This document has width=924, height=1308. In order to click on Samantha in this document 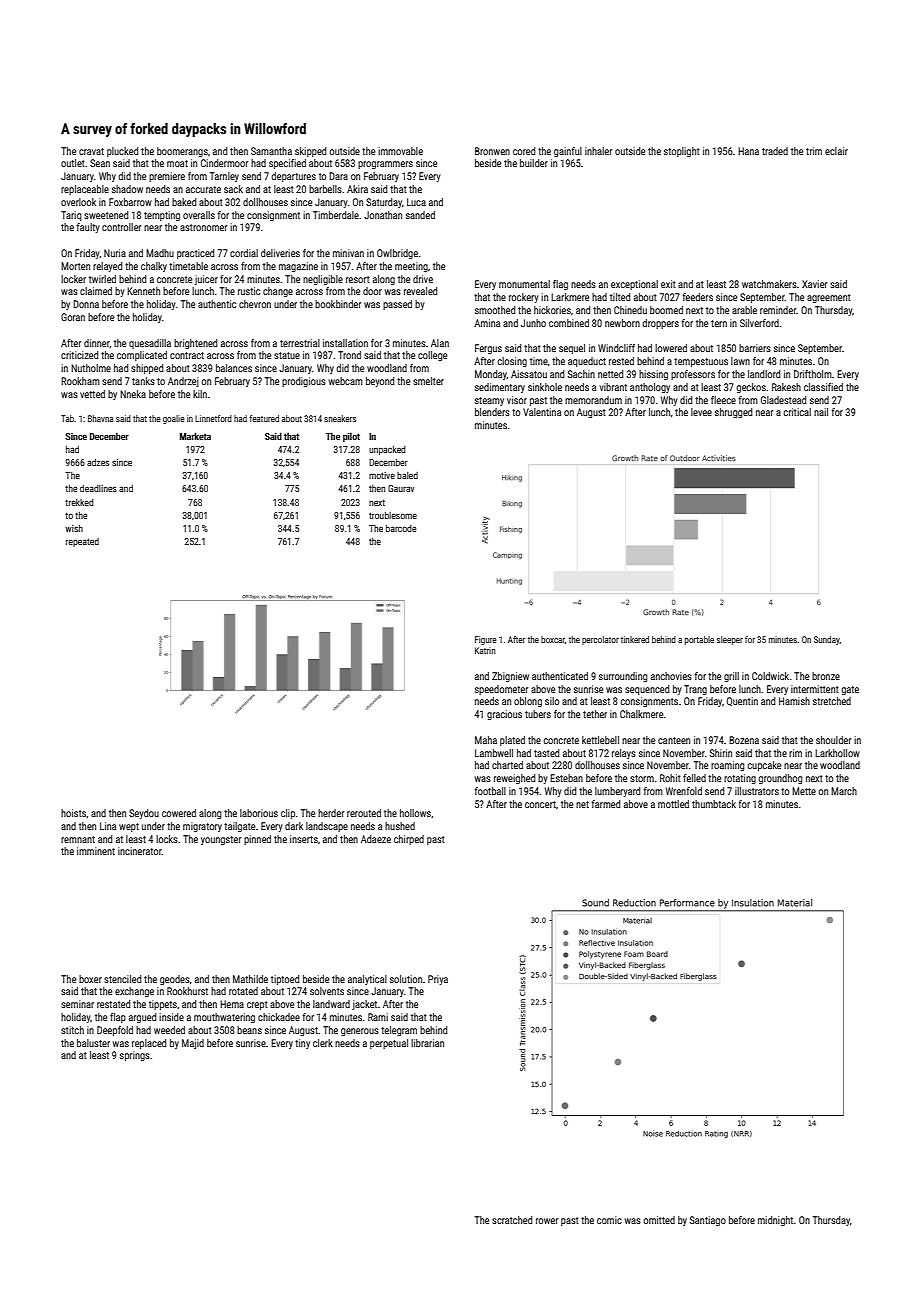, I will do `click(271, 151)`.
